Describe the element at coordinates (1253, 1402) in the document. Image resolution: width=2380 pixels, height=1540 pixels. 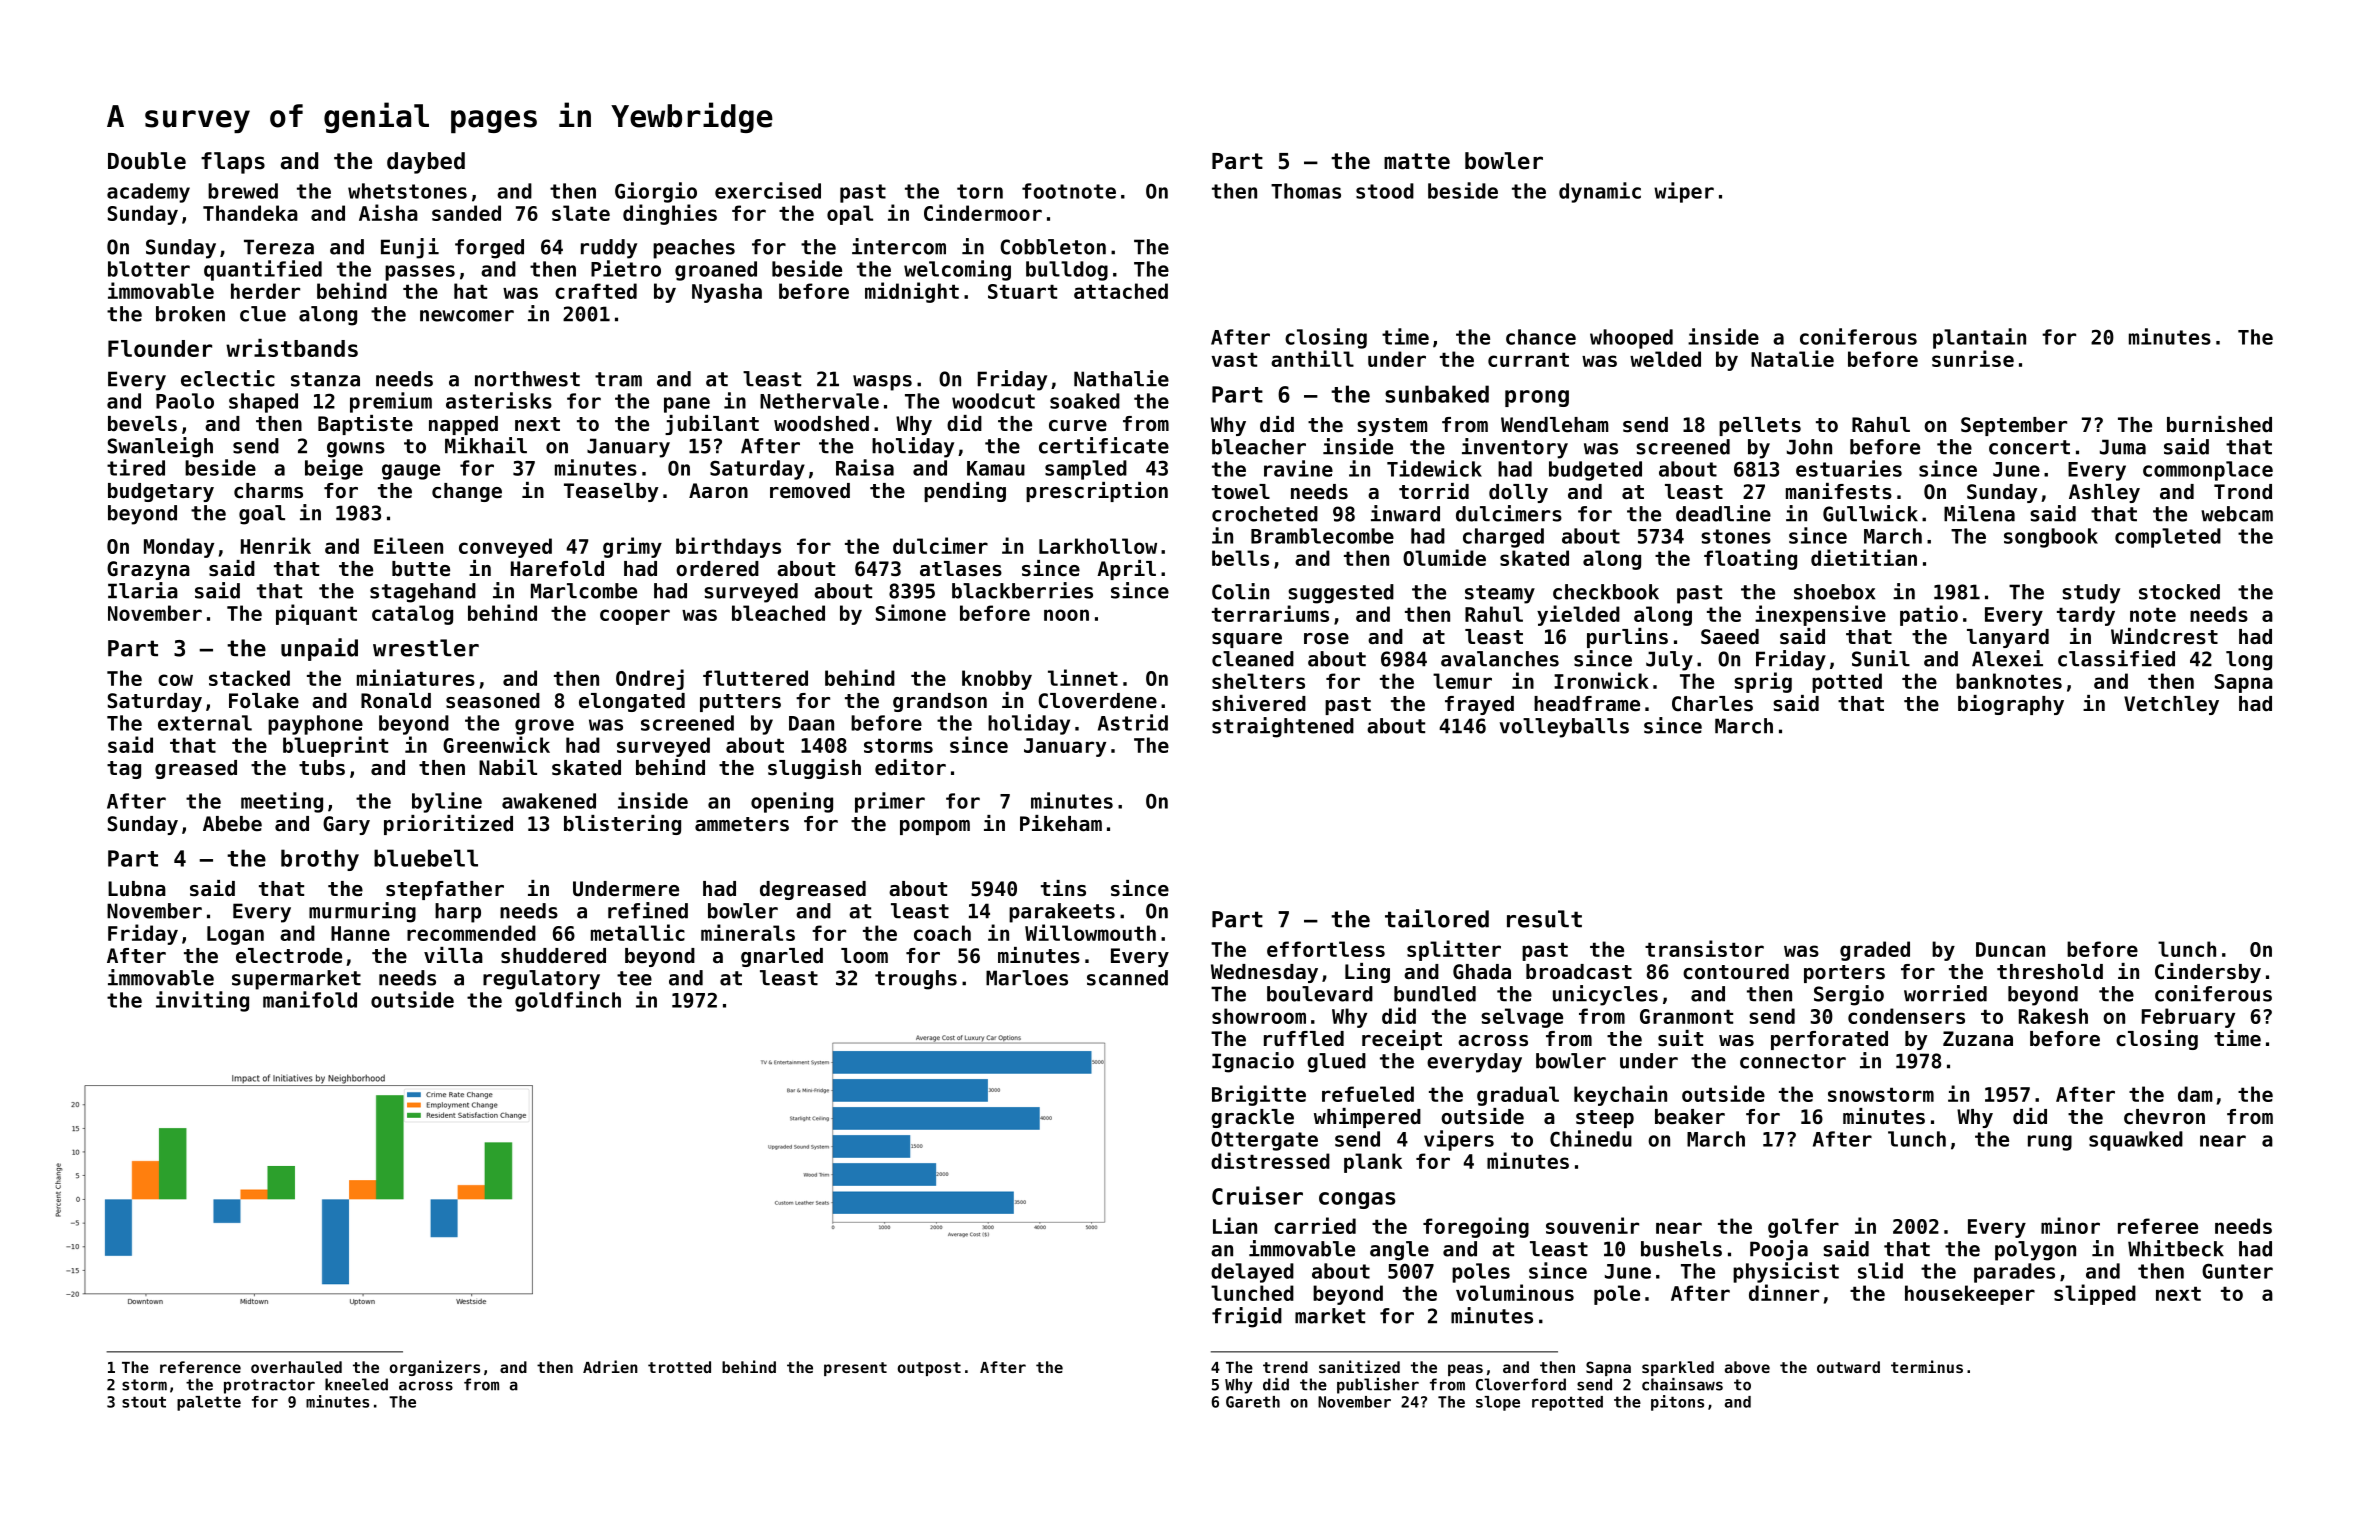
I see `Gareth` at that location.
